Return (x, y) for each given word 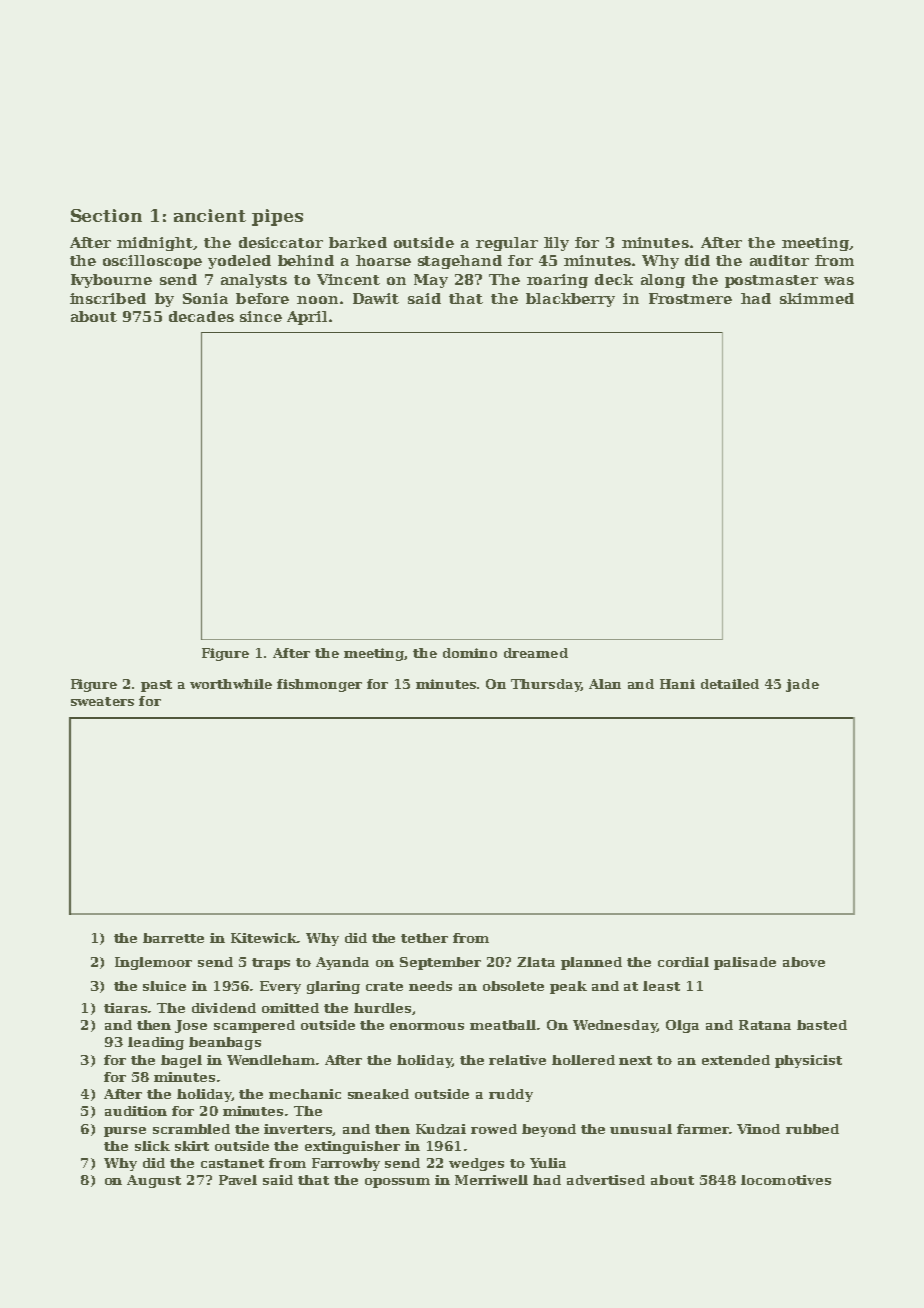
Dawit (376, 298)
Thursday (546, 685)
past (156, 686)
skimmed (817, 298)
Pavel (238, 1180)
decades (201, 316)
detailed (730, 684)
